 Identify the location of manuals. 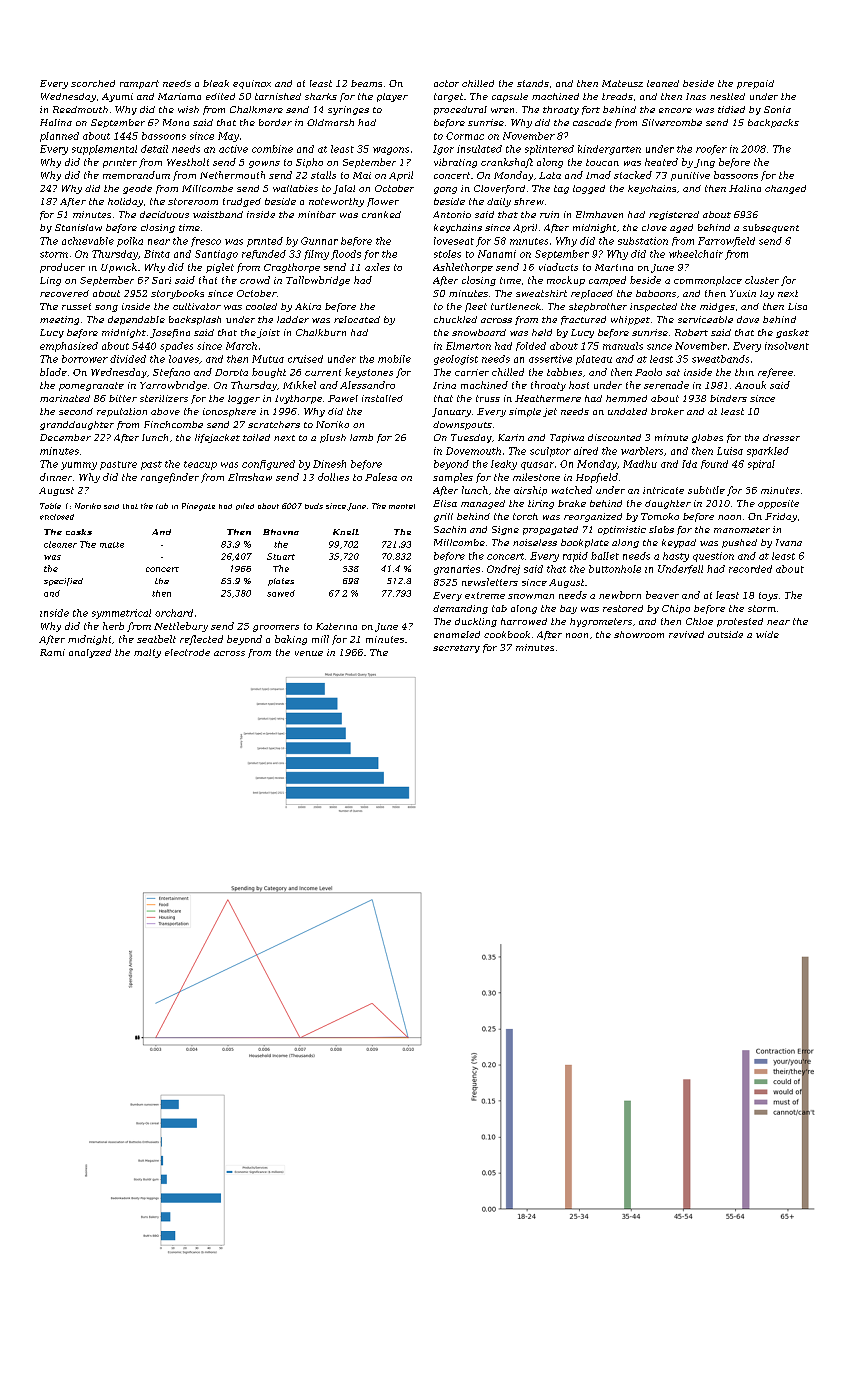
(623, 346).
